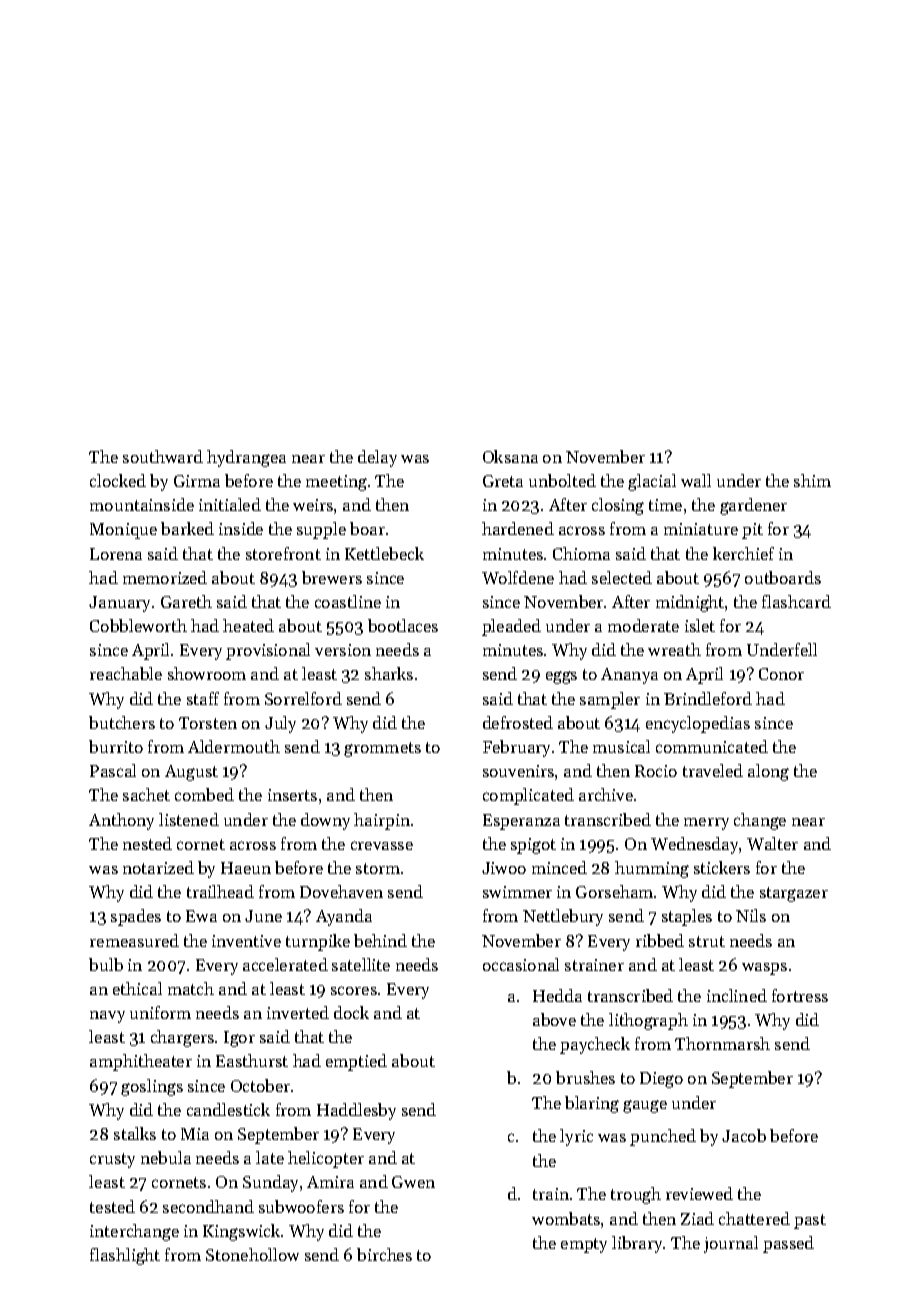 The image size is (924, 1314). Describe the element at coordinates (751, 915) in the screenshot. I see `Nils` at that location.
